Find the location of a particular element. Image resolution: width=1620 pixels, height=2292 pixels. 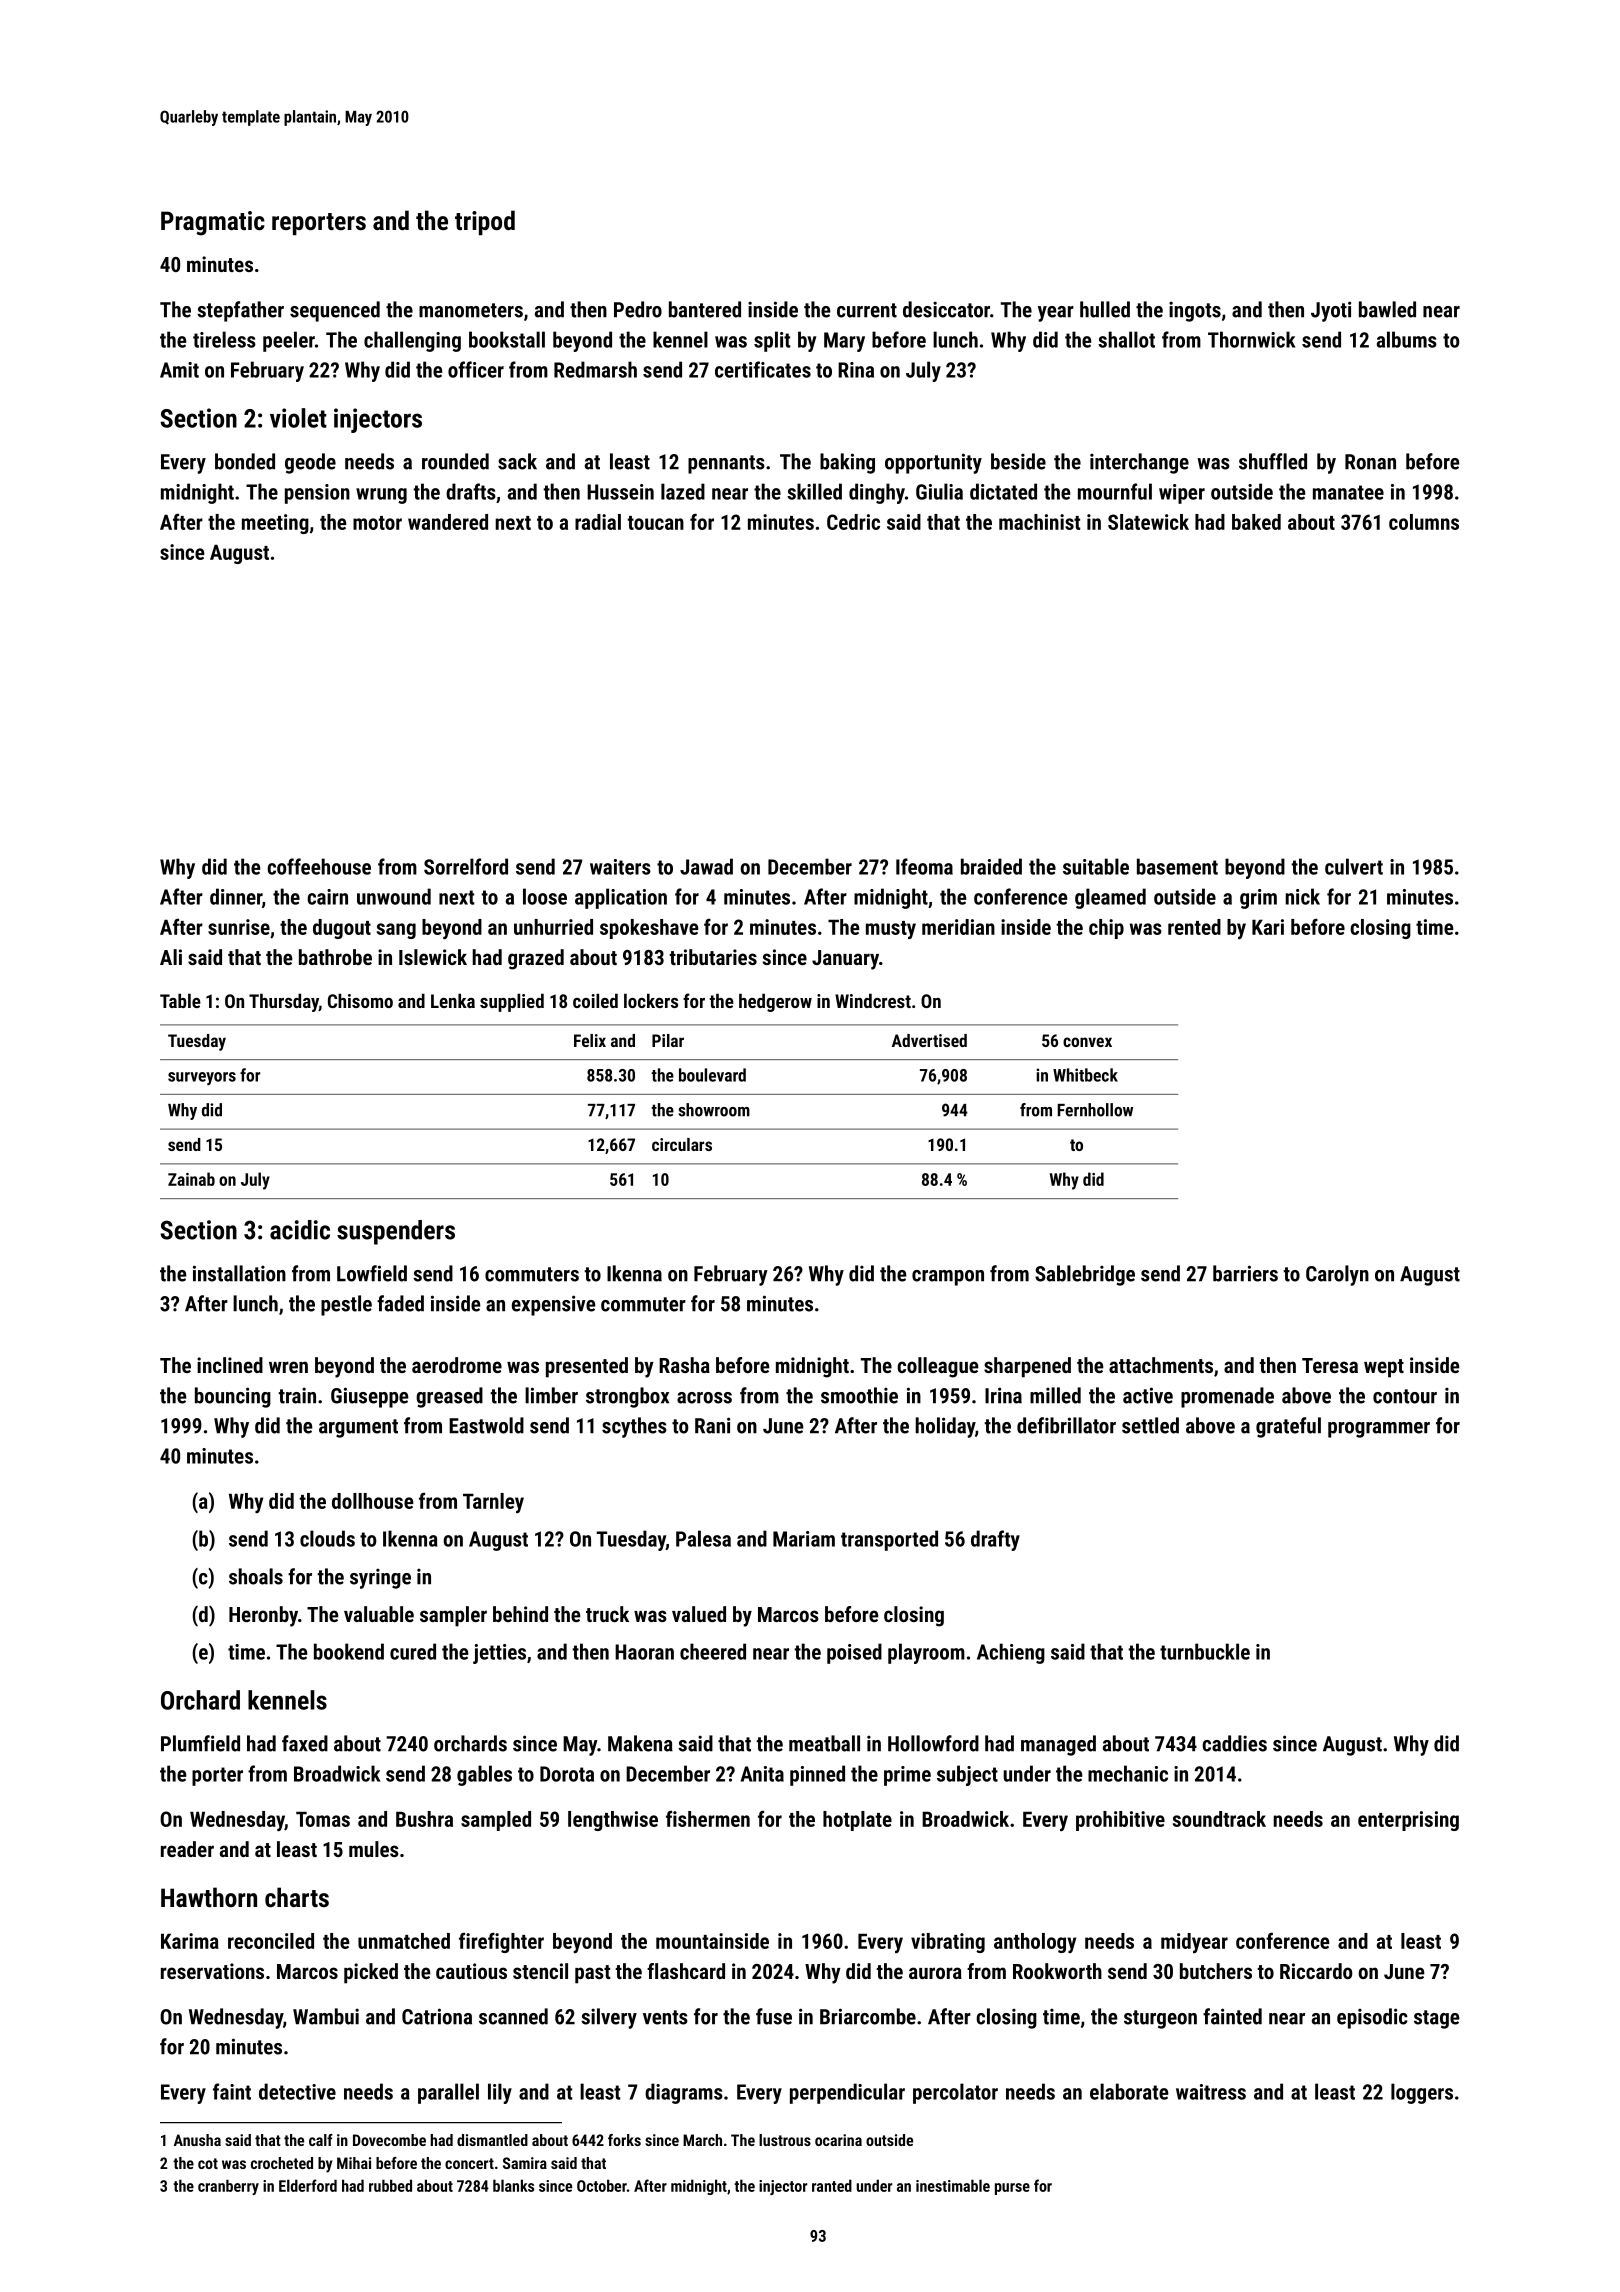

Pragmatic is located at coordinates (213, 223).
